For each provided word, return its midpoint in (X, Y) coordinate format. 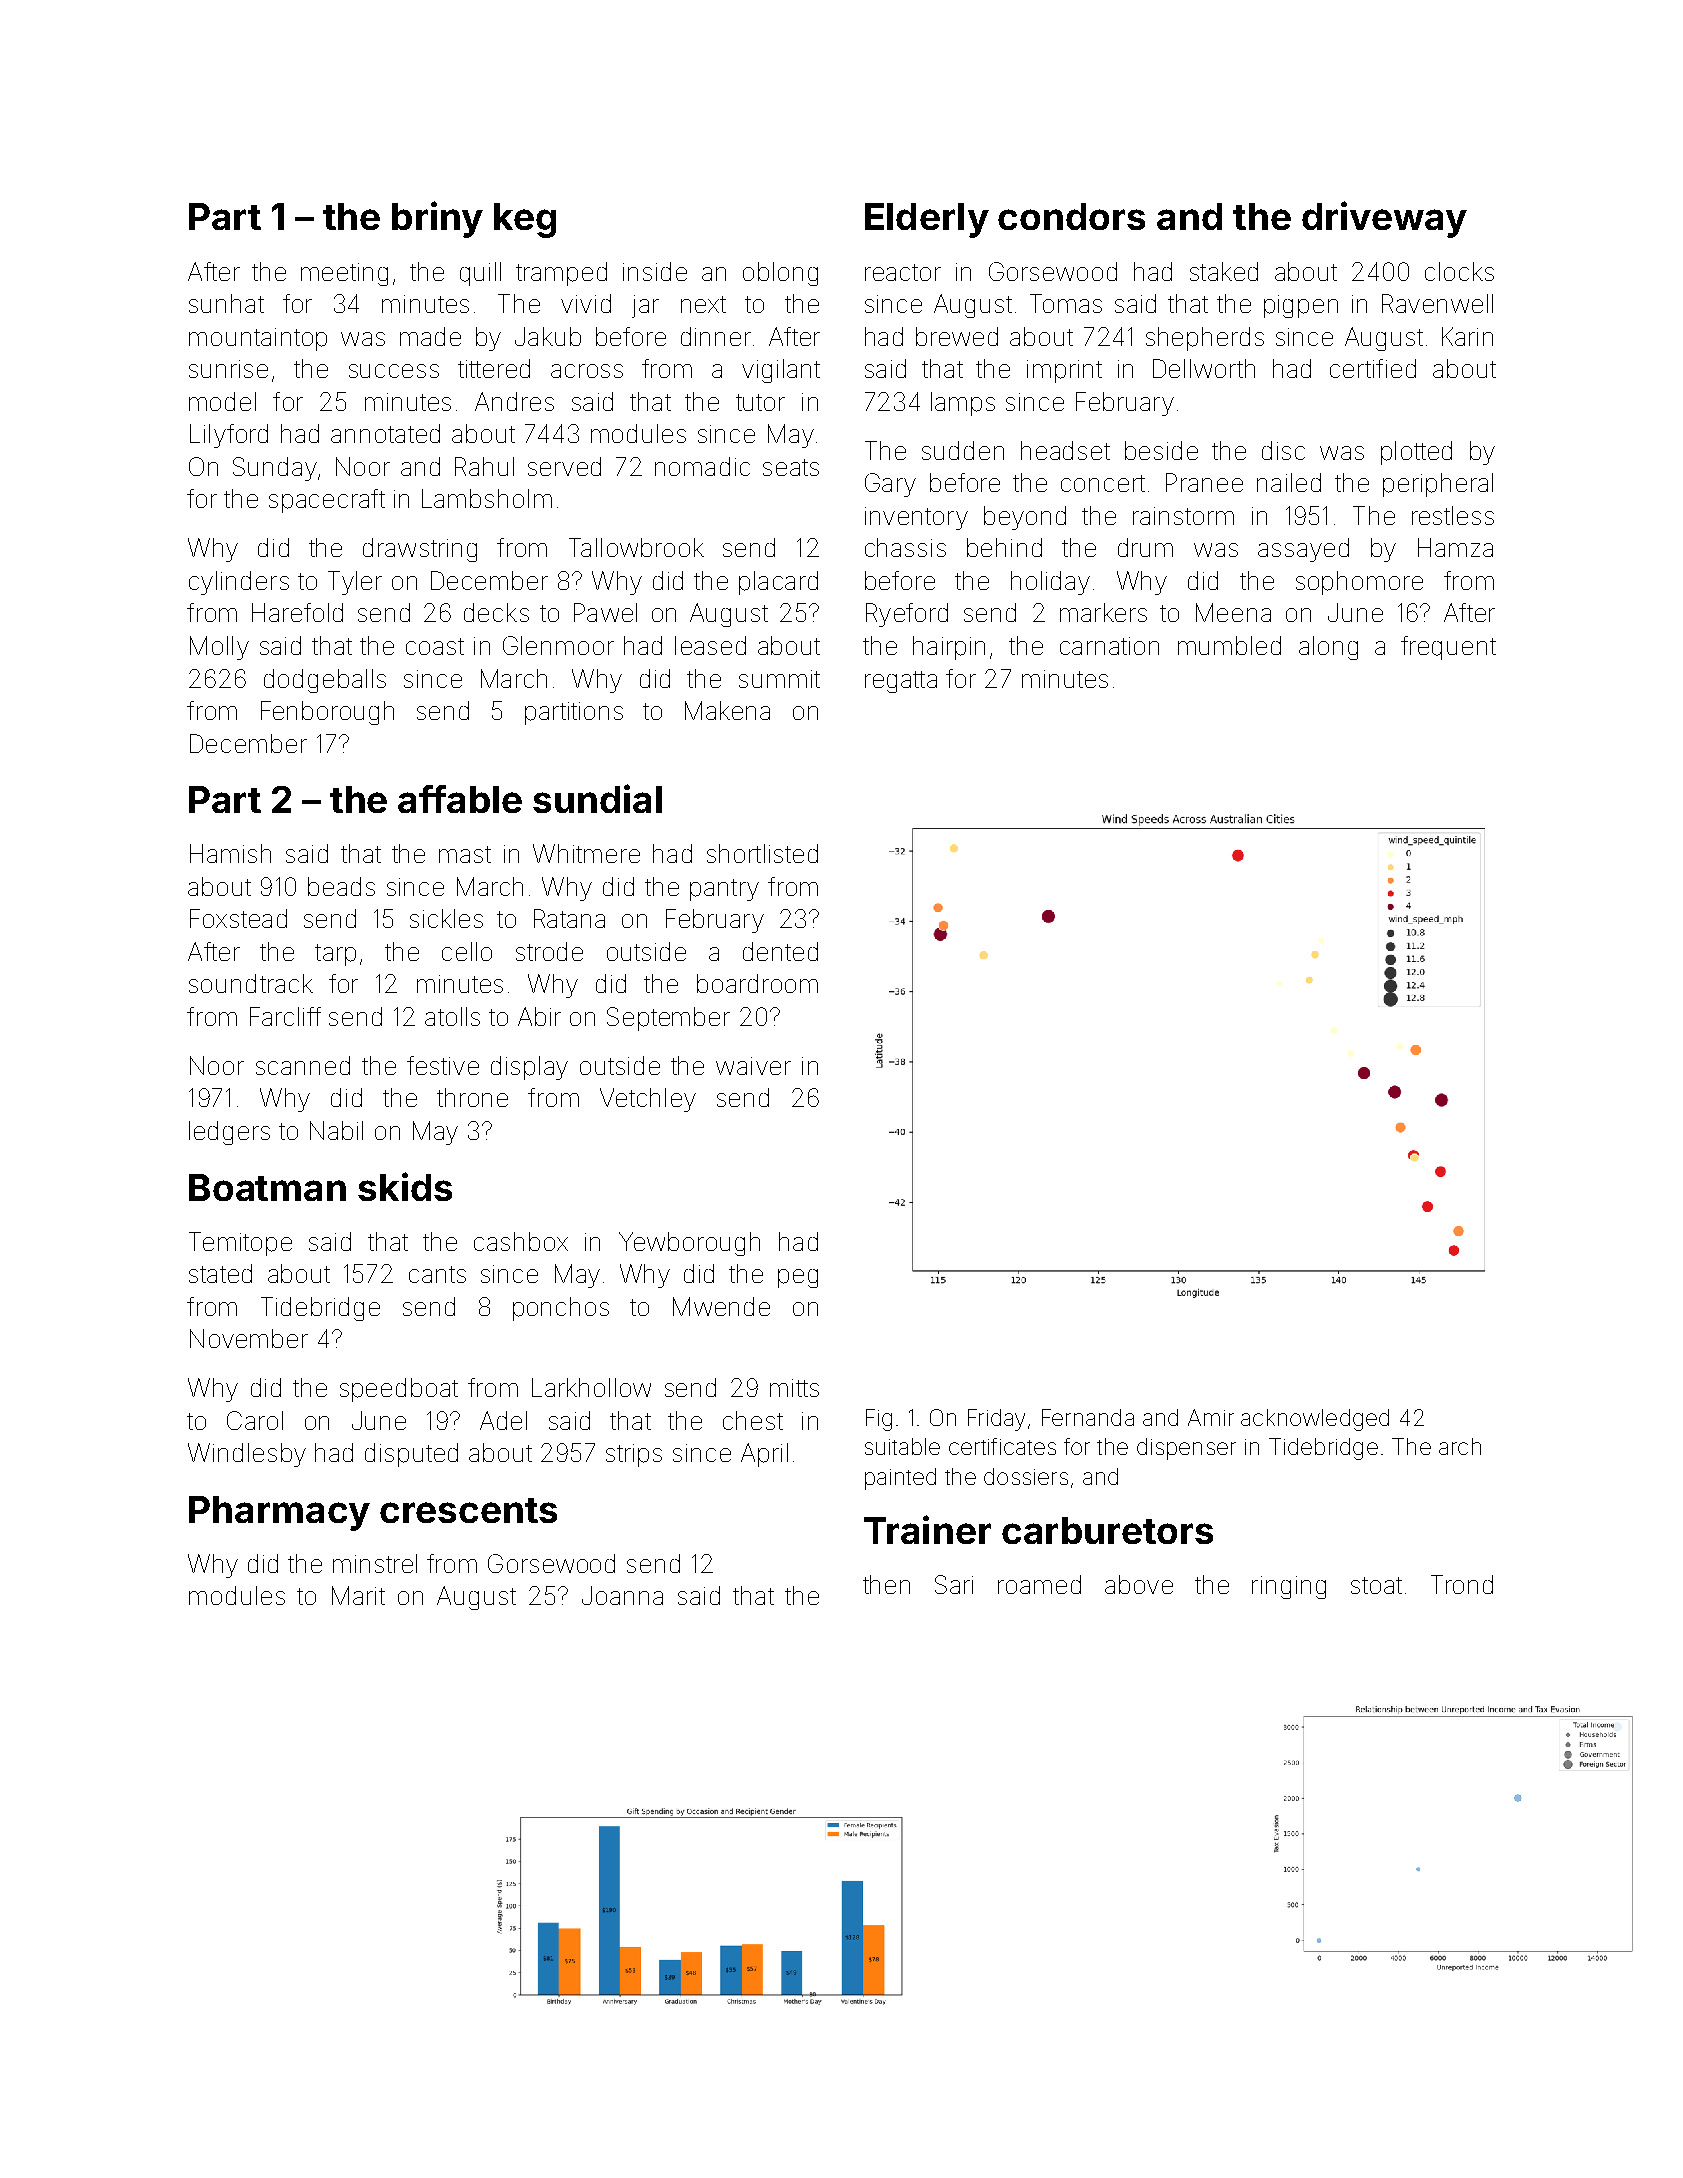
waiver (753, 1066)
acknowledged (1315, 1420)
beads (341, 886)
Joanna (622, 1595)
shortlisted (762, 853)
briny (437, 219)
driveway (1384, 219)
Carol (255, 1420)
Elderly (927, 220)
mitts (794, 1388)
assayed (1303, 550)
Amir (1211, 1417)
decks (496, 612)
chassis (905, 547)
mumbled (1229, 645)
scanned (303, 1065)
